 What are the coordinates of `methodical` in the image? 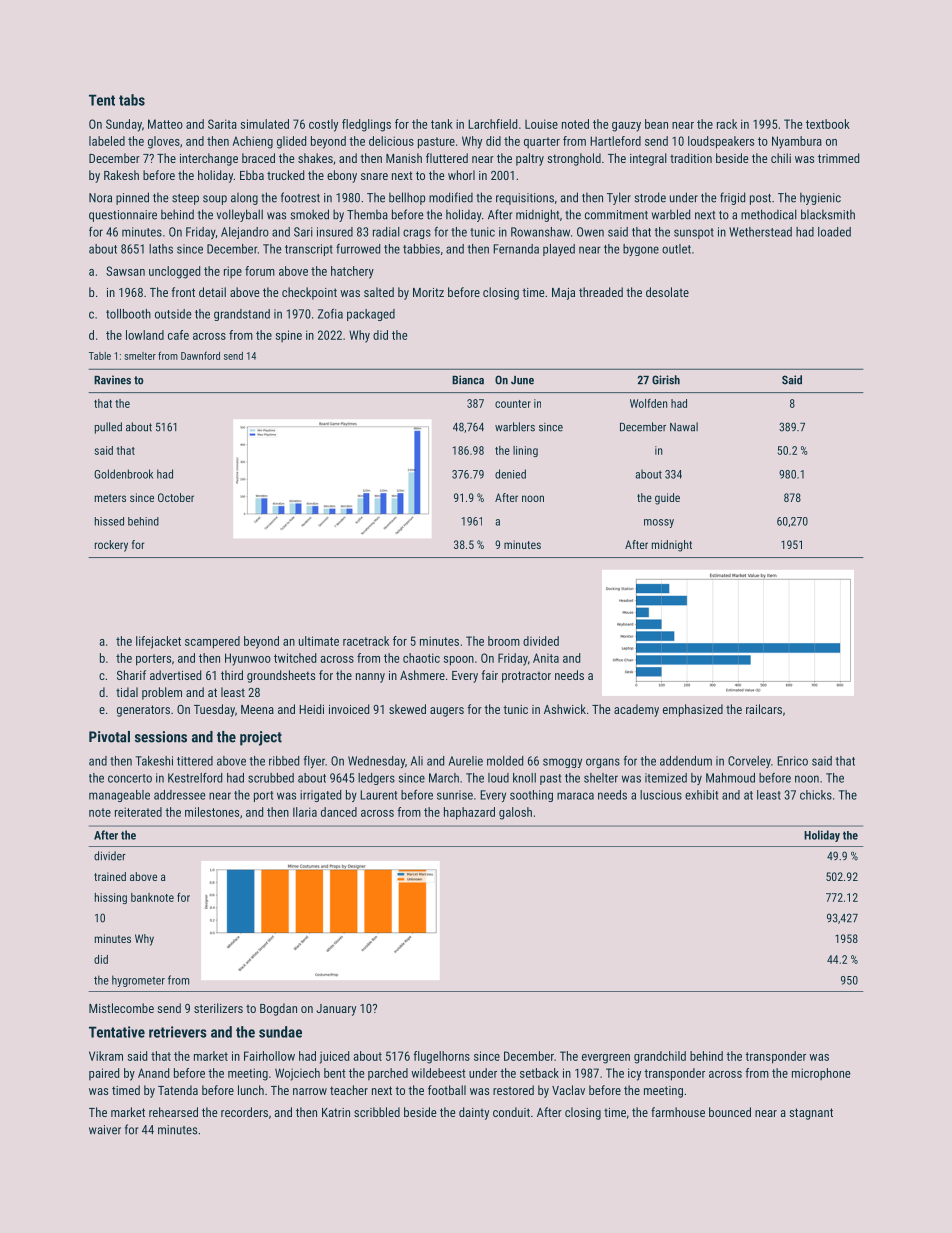 It's located at (769, 214).
